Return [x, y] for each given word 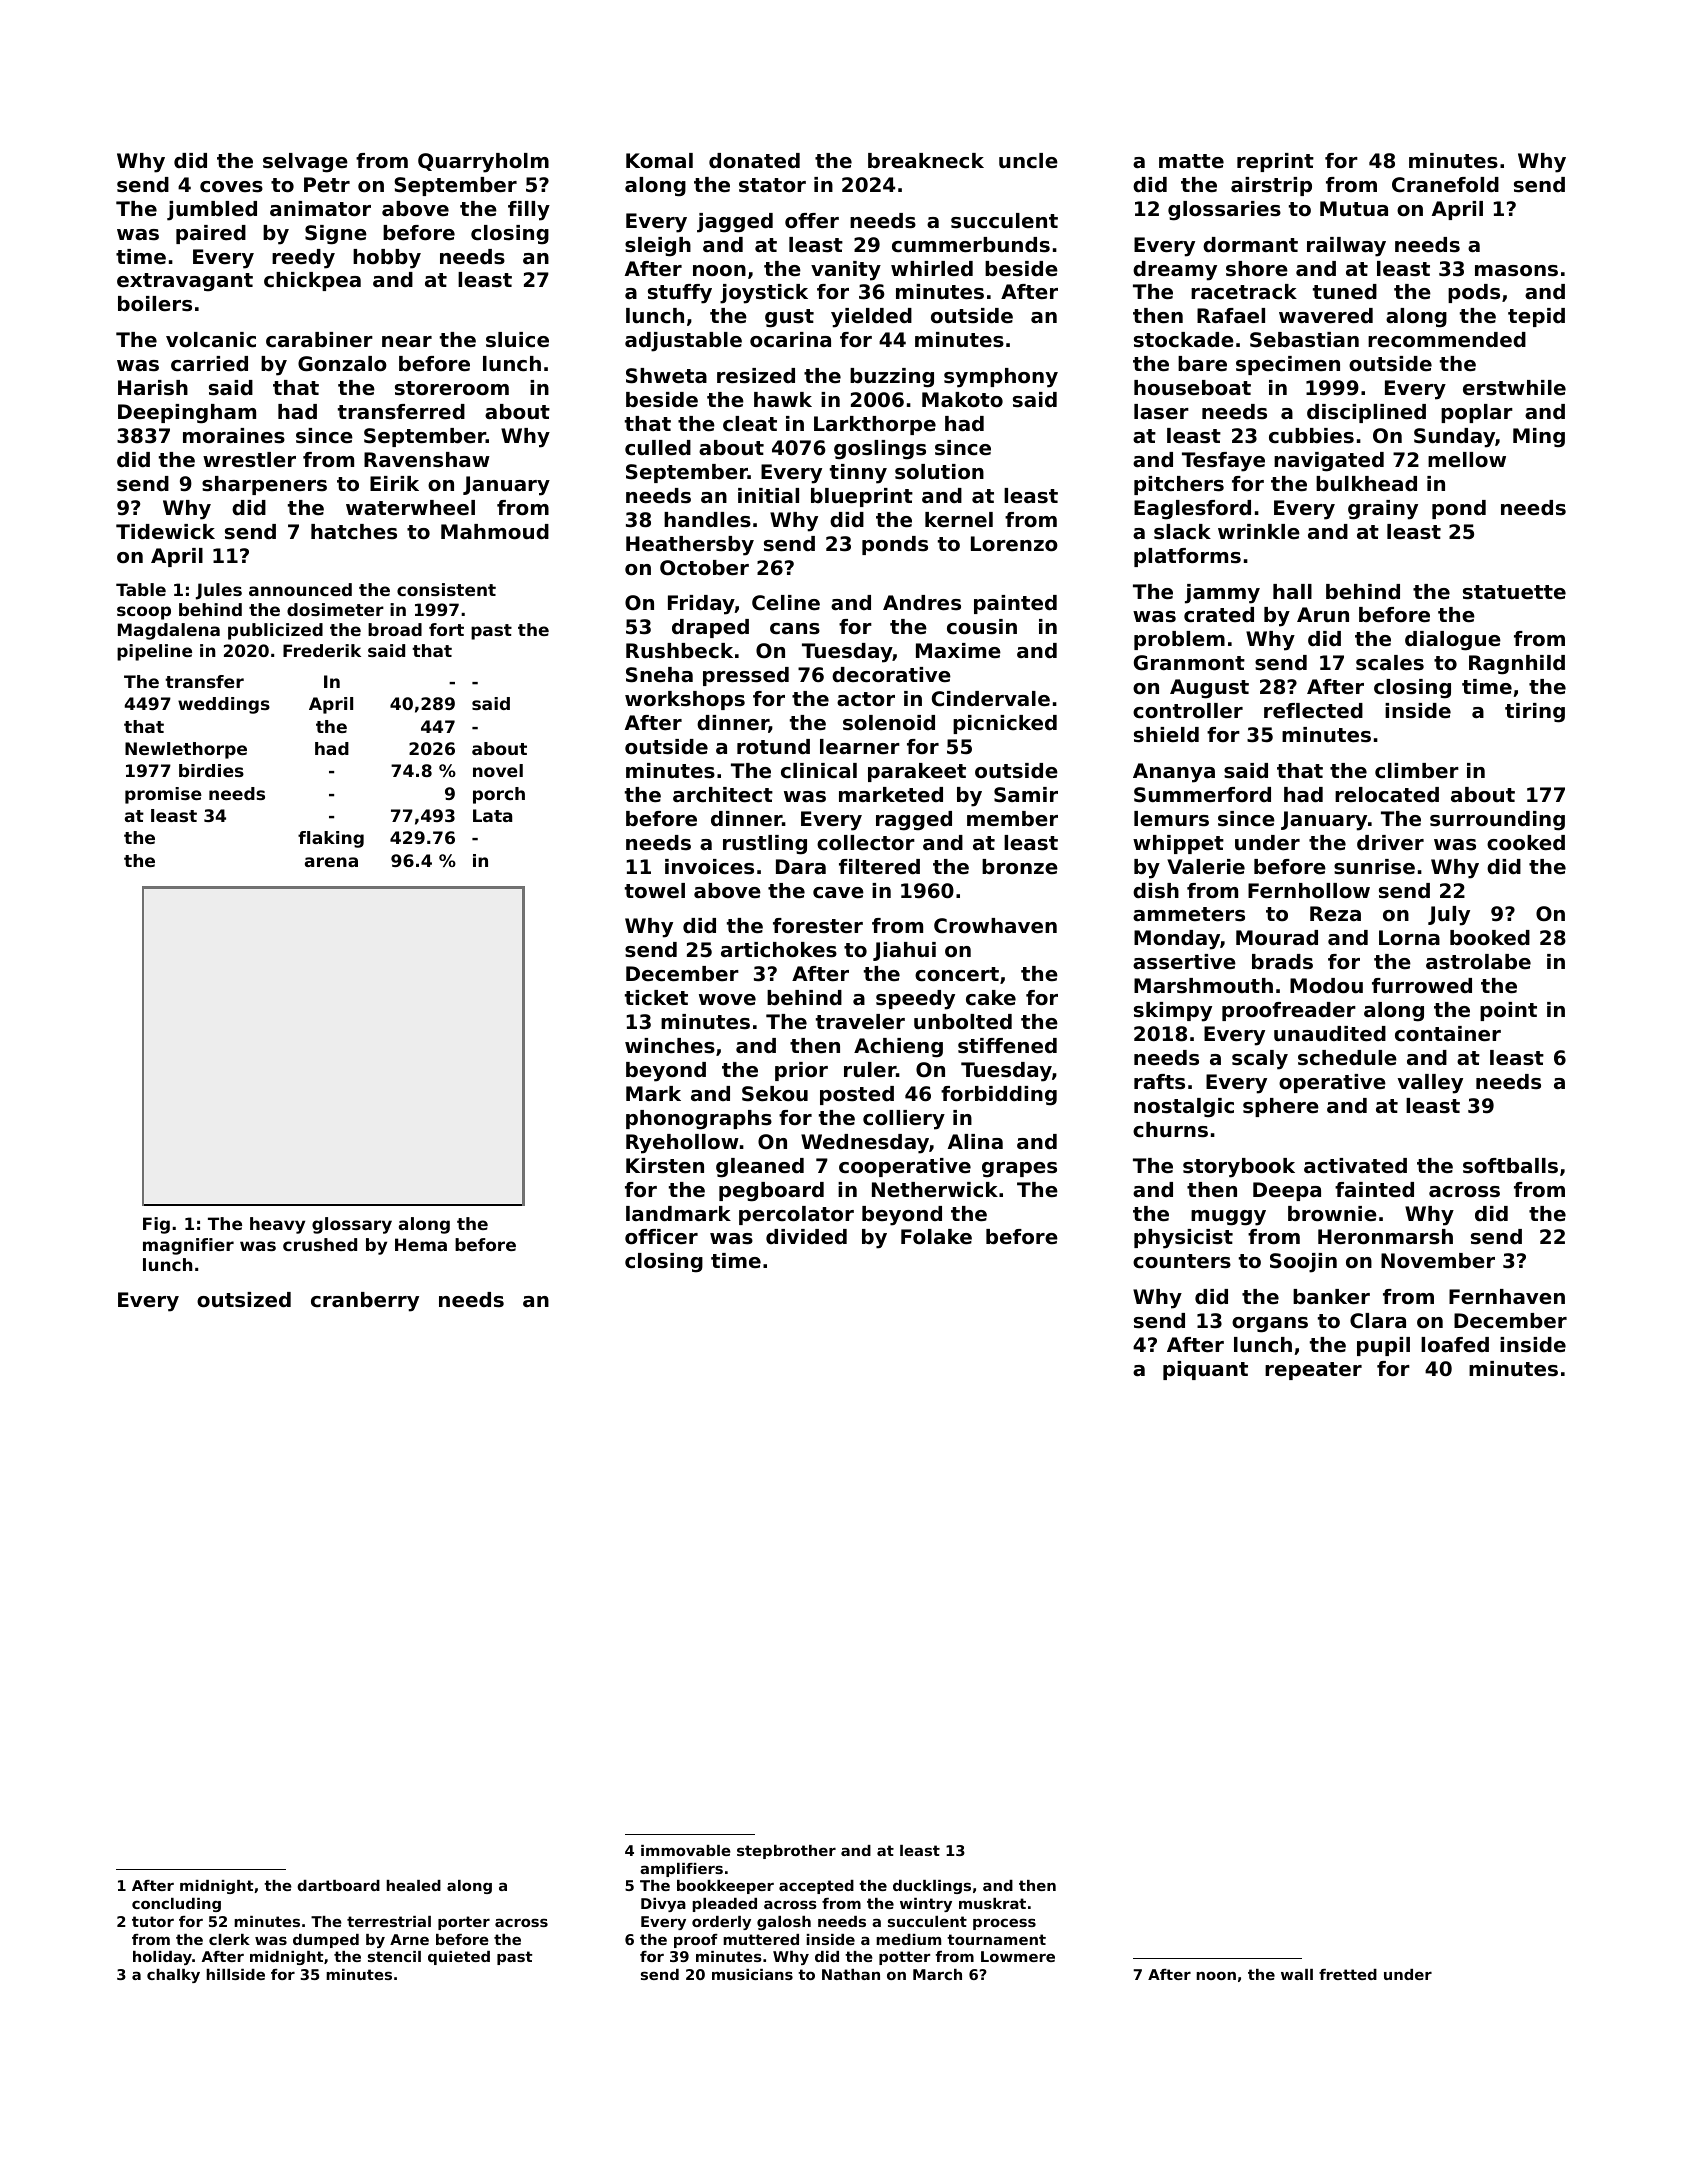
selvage [305, 163]
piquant [1205, 1370]
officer [661, 1237]
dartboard [338, 1885]
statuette [1514, 592]
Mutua [1354, 209]
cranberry [365, 1302]
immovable [686, 1850]
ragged [914, 821]
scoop [144, 613]
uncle [1028, 161]
